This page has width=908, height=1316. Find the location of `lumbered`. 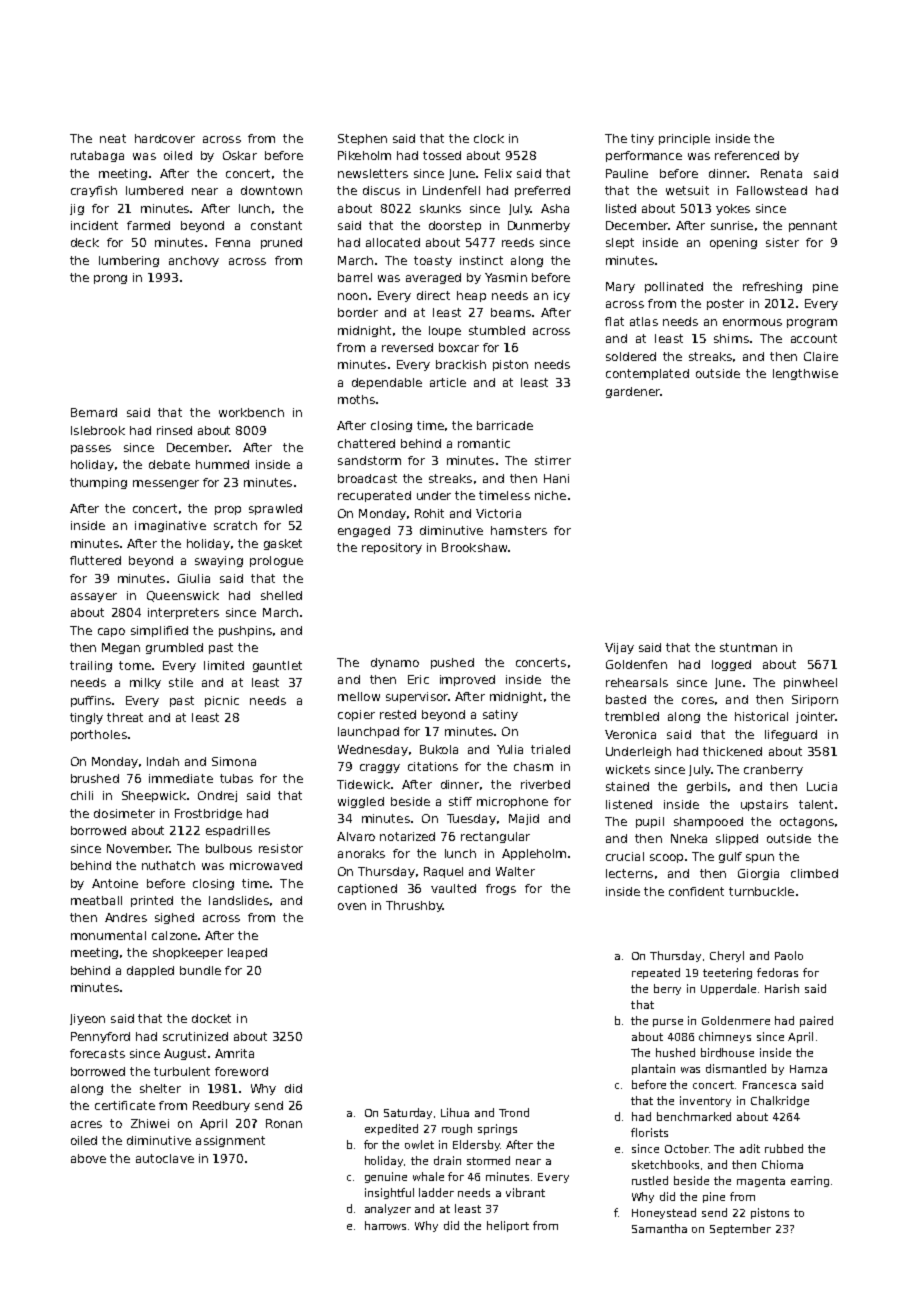

lumbered is located at coordinates (154, 190).
